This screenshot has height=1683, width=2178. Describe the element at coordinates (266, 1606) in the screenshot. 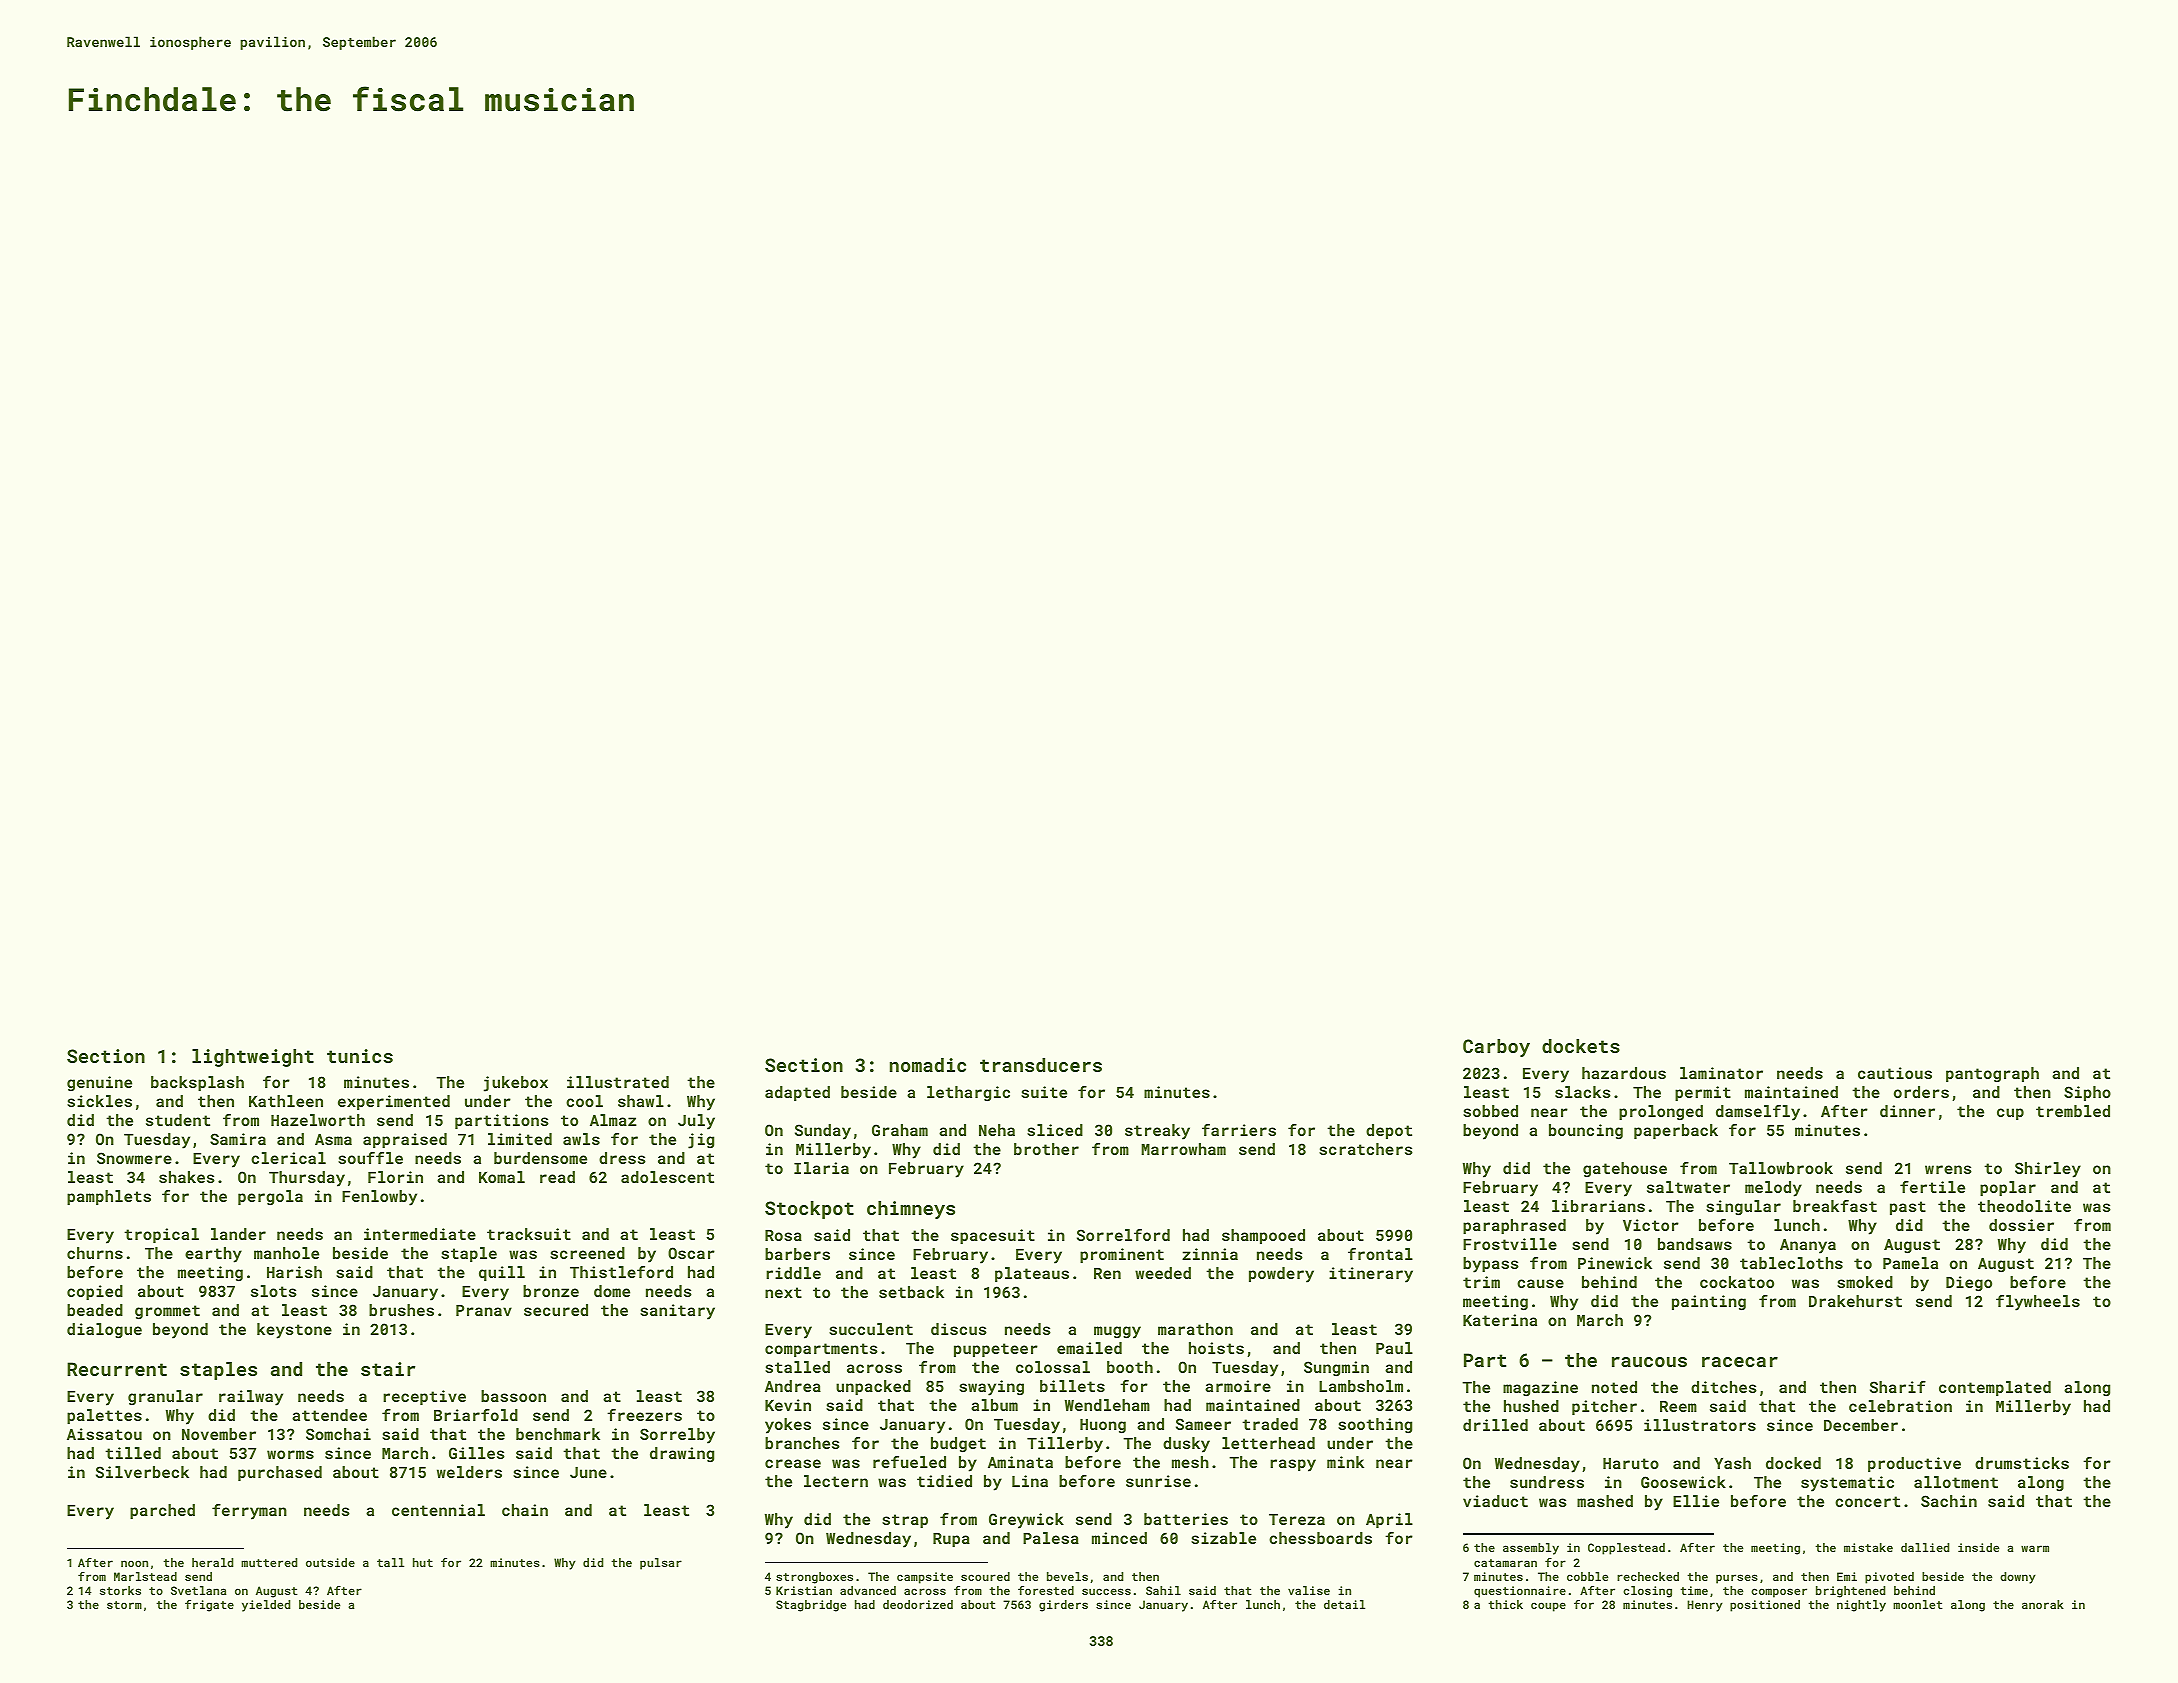

I see `yielded` at that location.
